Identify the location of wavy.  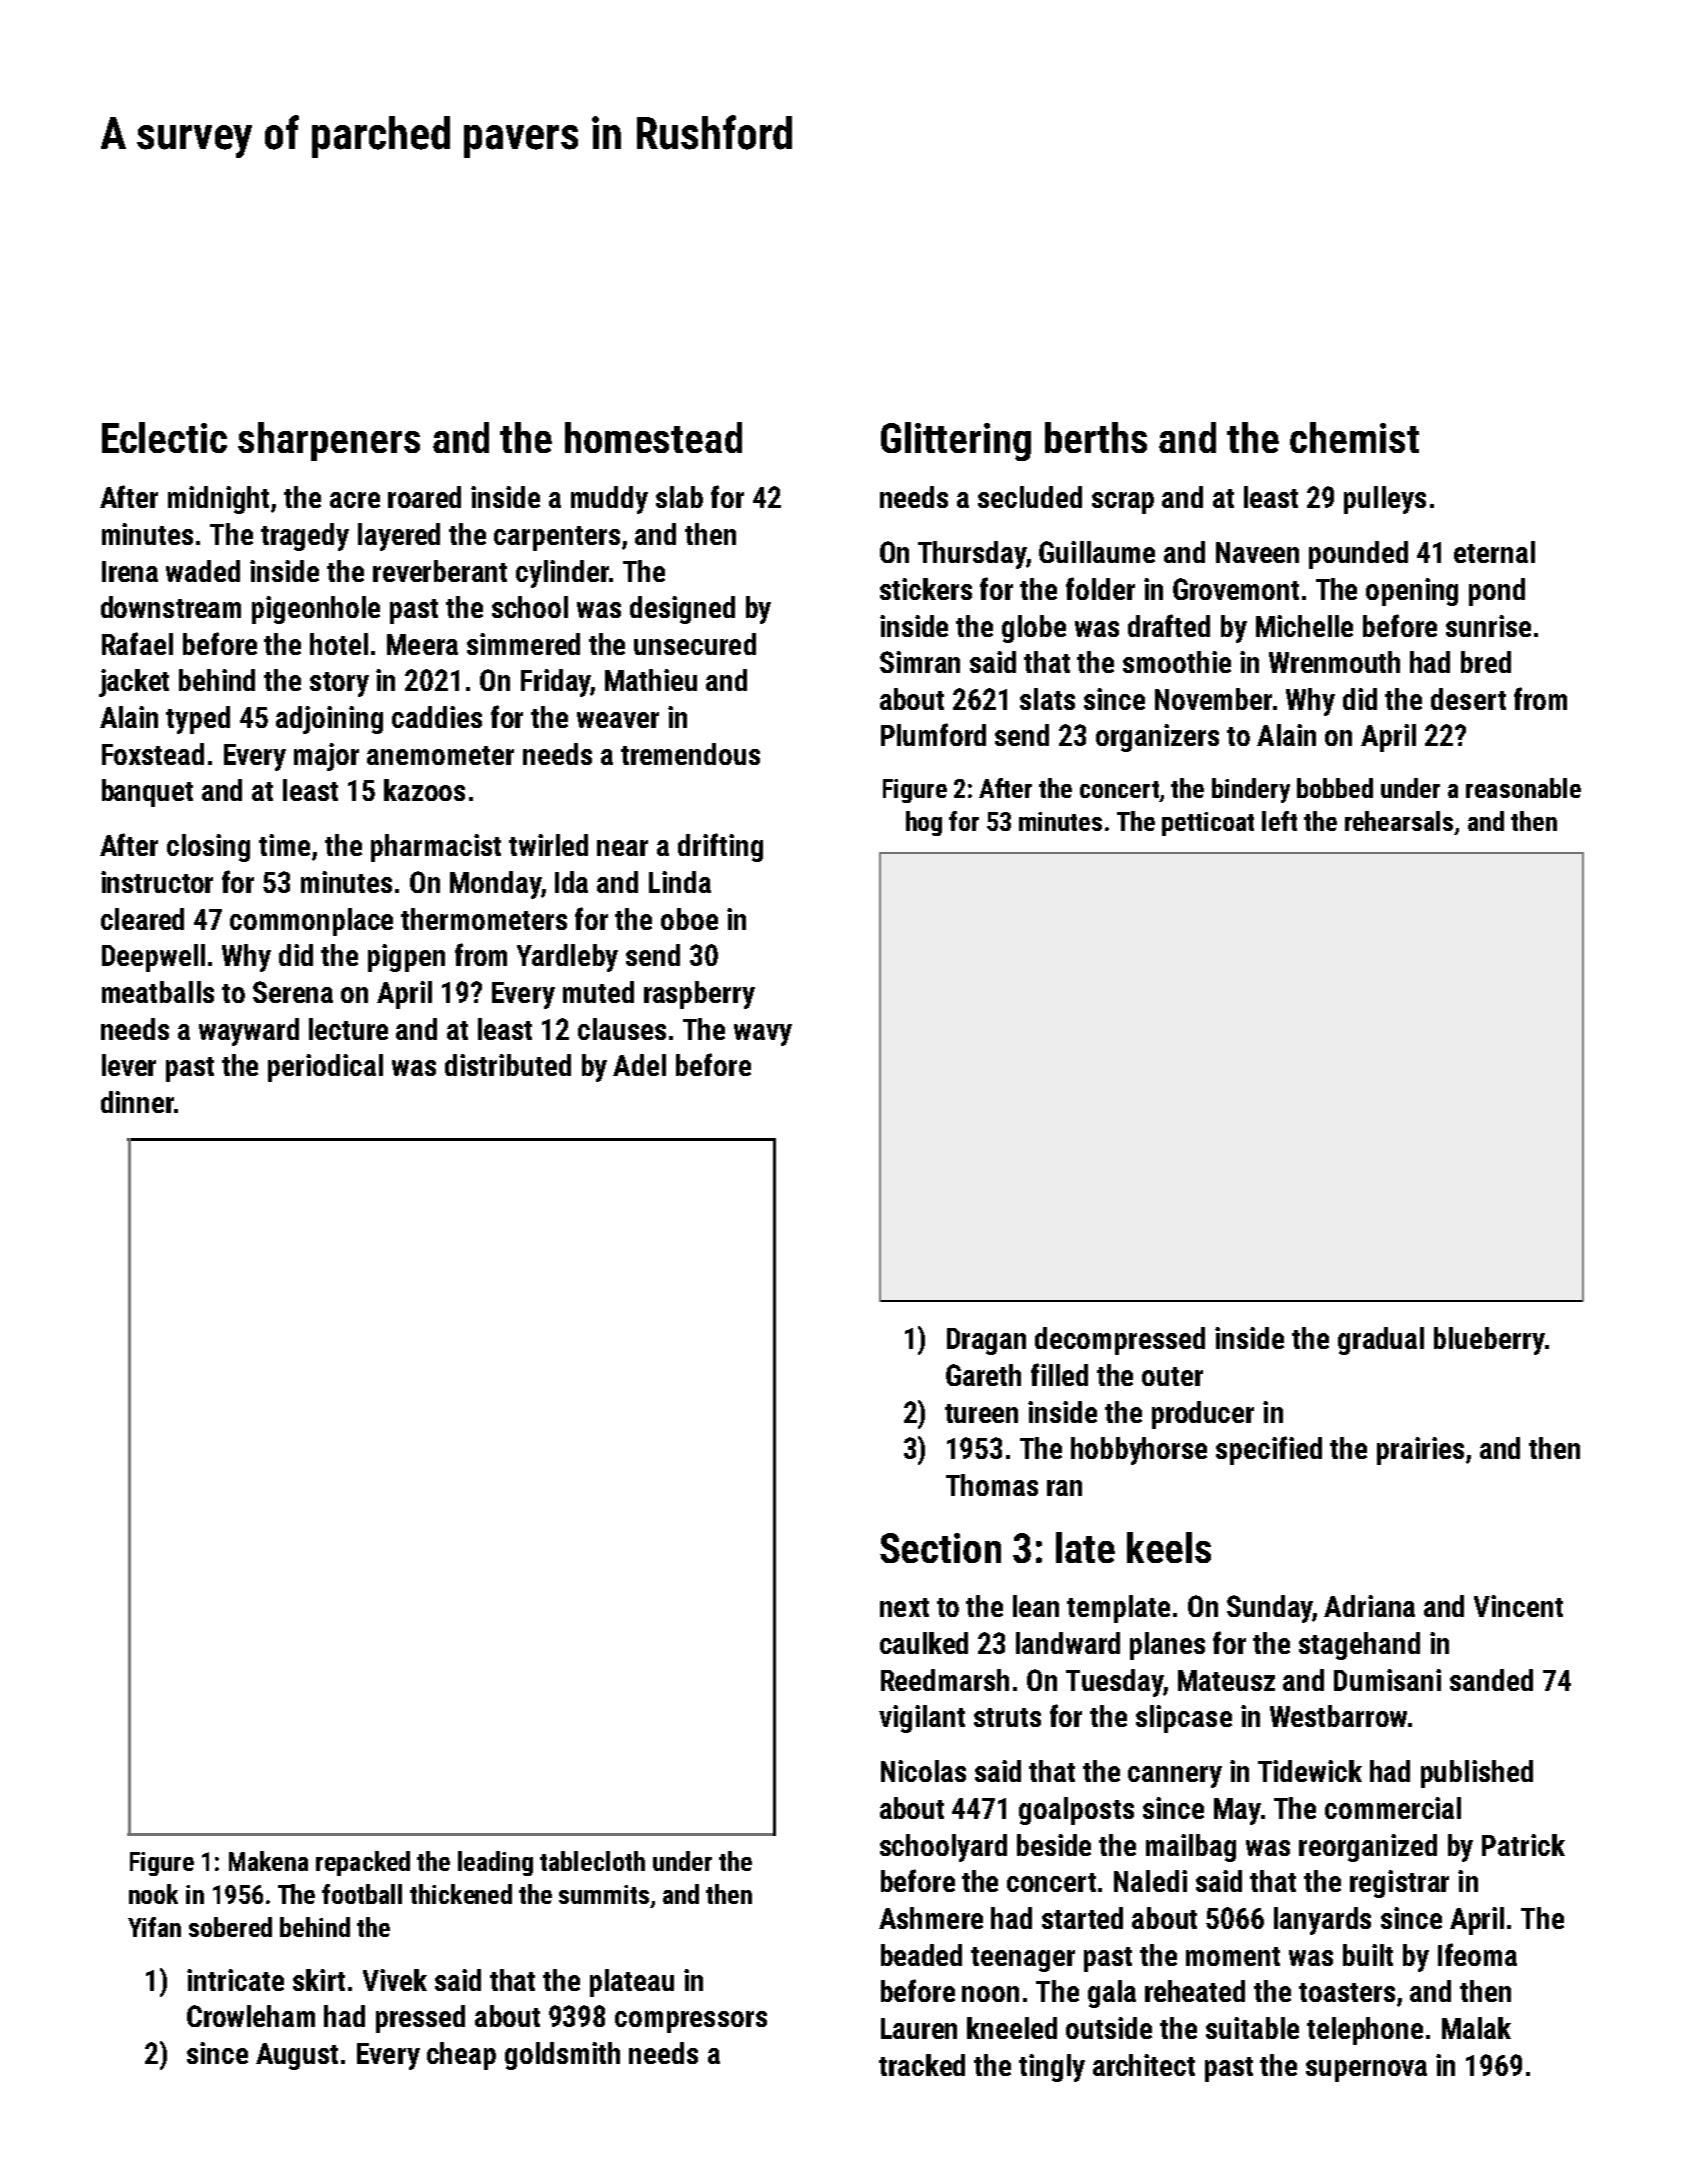
(763, 1035).
